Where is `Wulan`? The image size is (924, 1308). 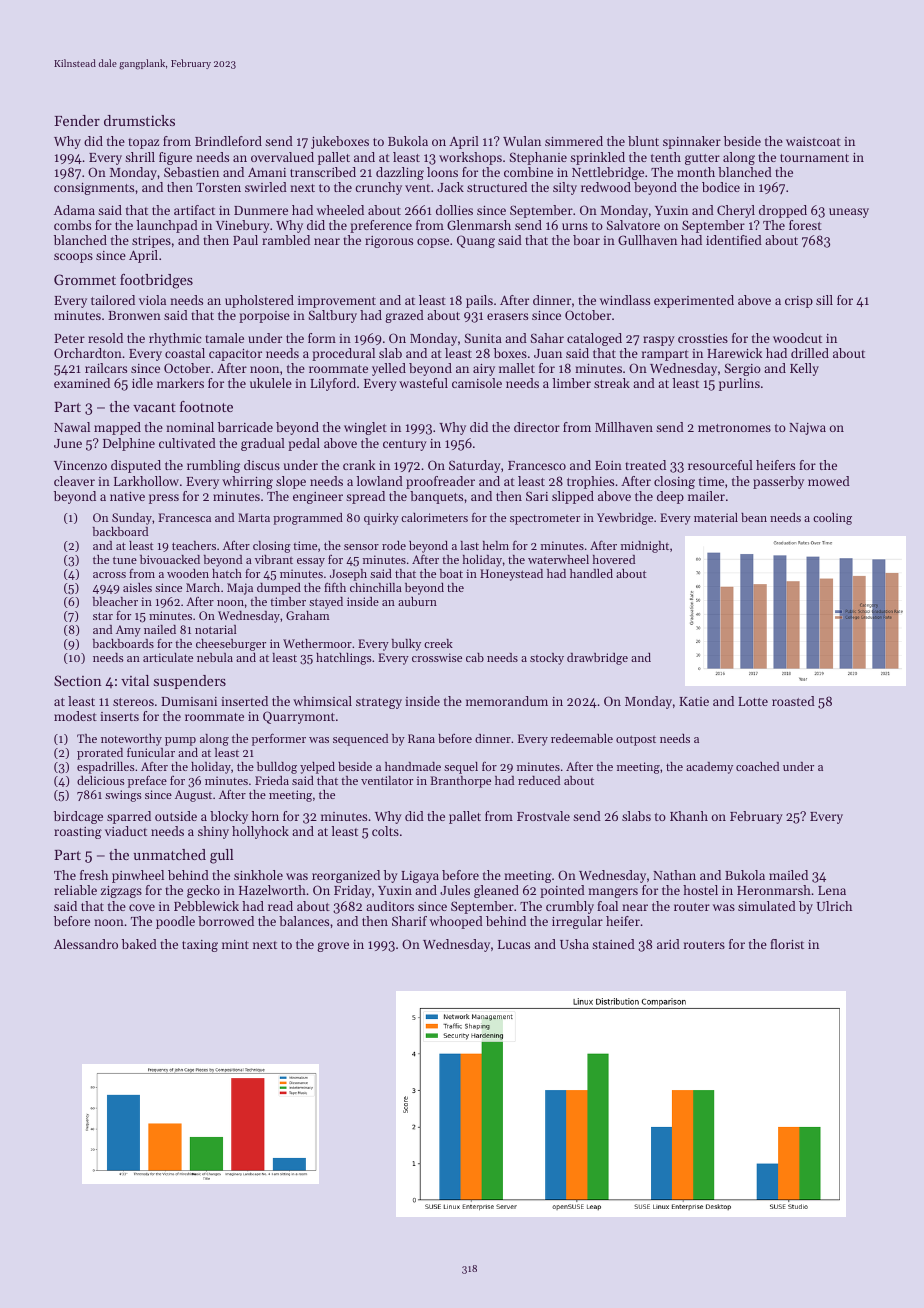 Wulan is located at coordinates (522, 141).
